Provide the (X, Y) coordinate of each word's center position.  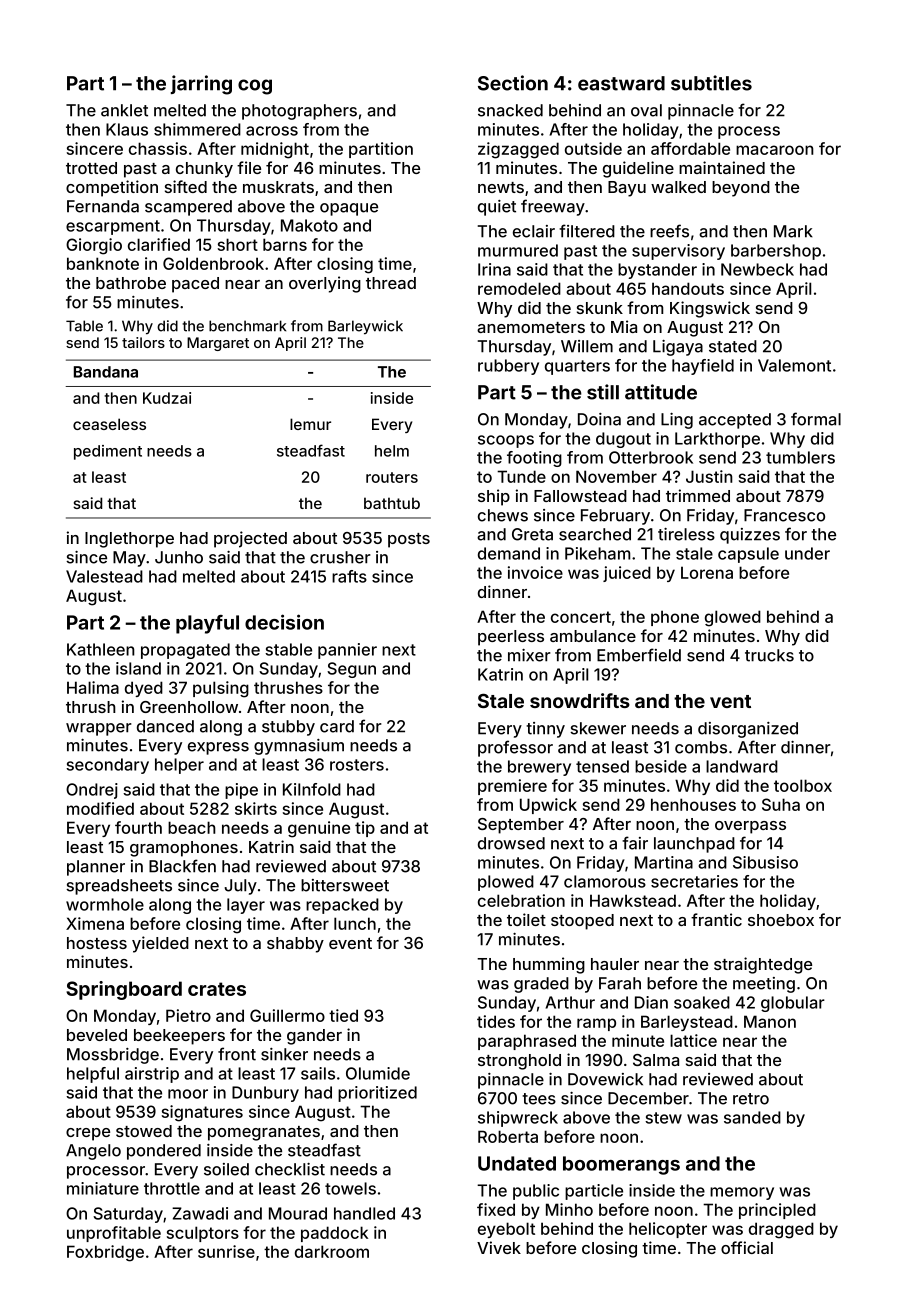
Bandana (106, 372)
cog (255, 87)
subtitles (711, 83)
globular (793, 1004)
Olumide (378, 1073)
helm (392, 451)
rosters (357, 765)
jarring (201, 85)
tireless (686, 534)
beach (192, 827)
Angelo (93, 1152)
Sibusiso (765, 862)
